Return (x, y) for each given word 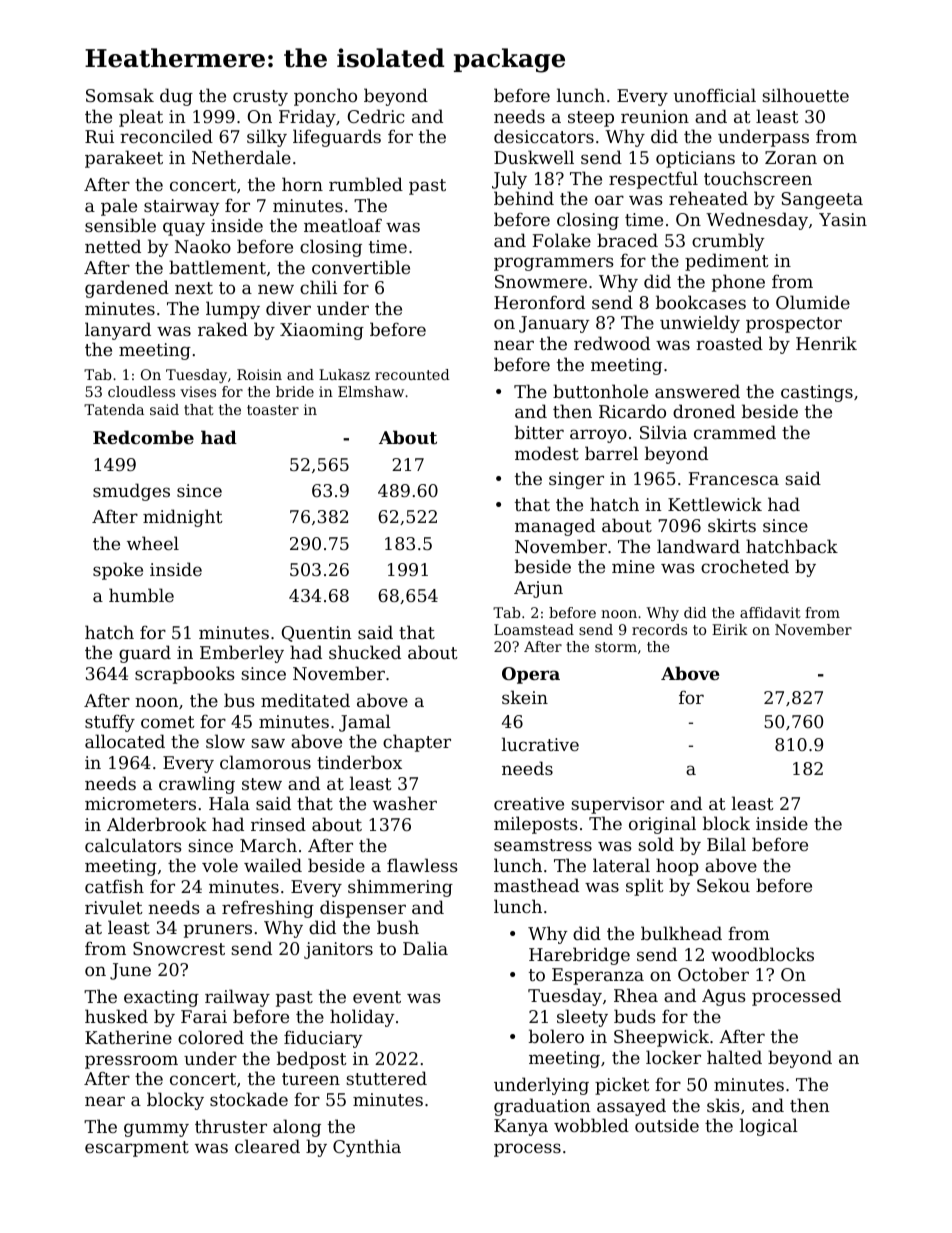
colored (211, 1037)
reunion (655, 116)
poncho (325, 97)
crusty (260, 98)
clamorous (265, 762)
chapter (417, 743)
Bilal (726, 844)
